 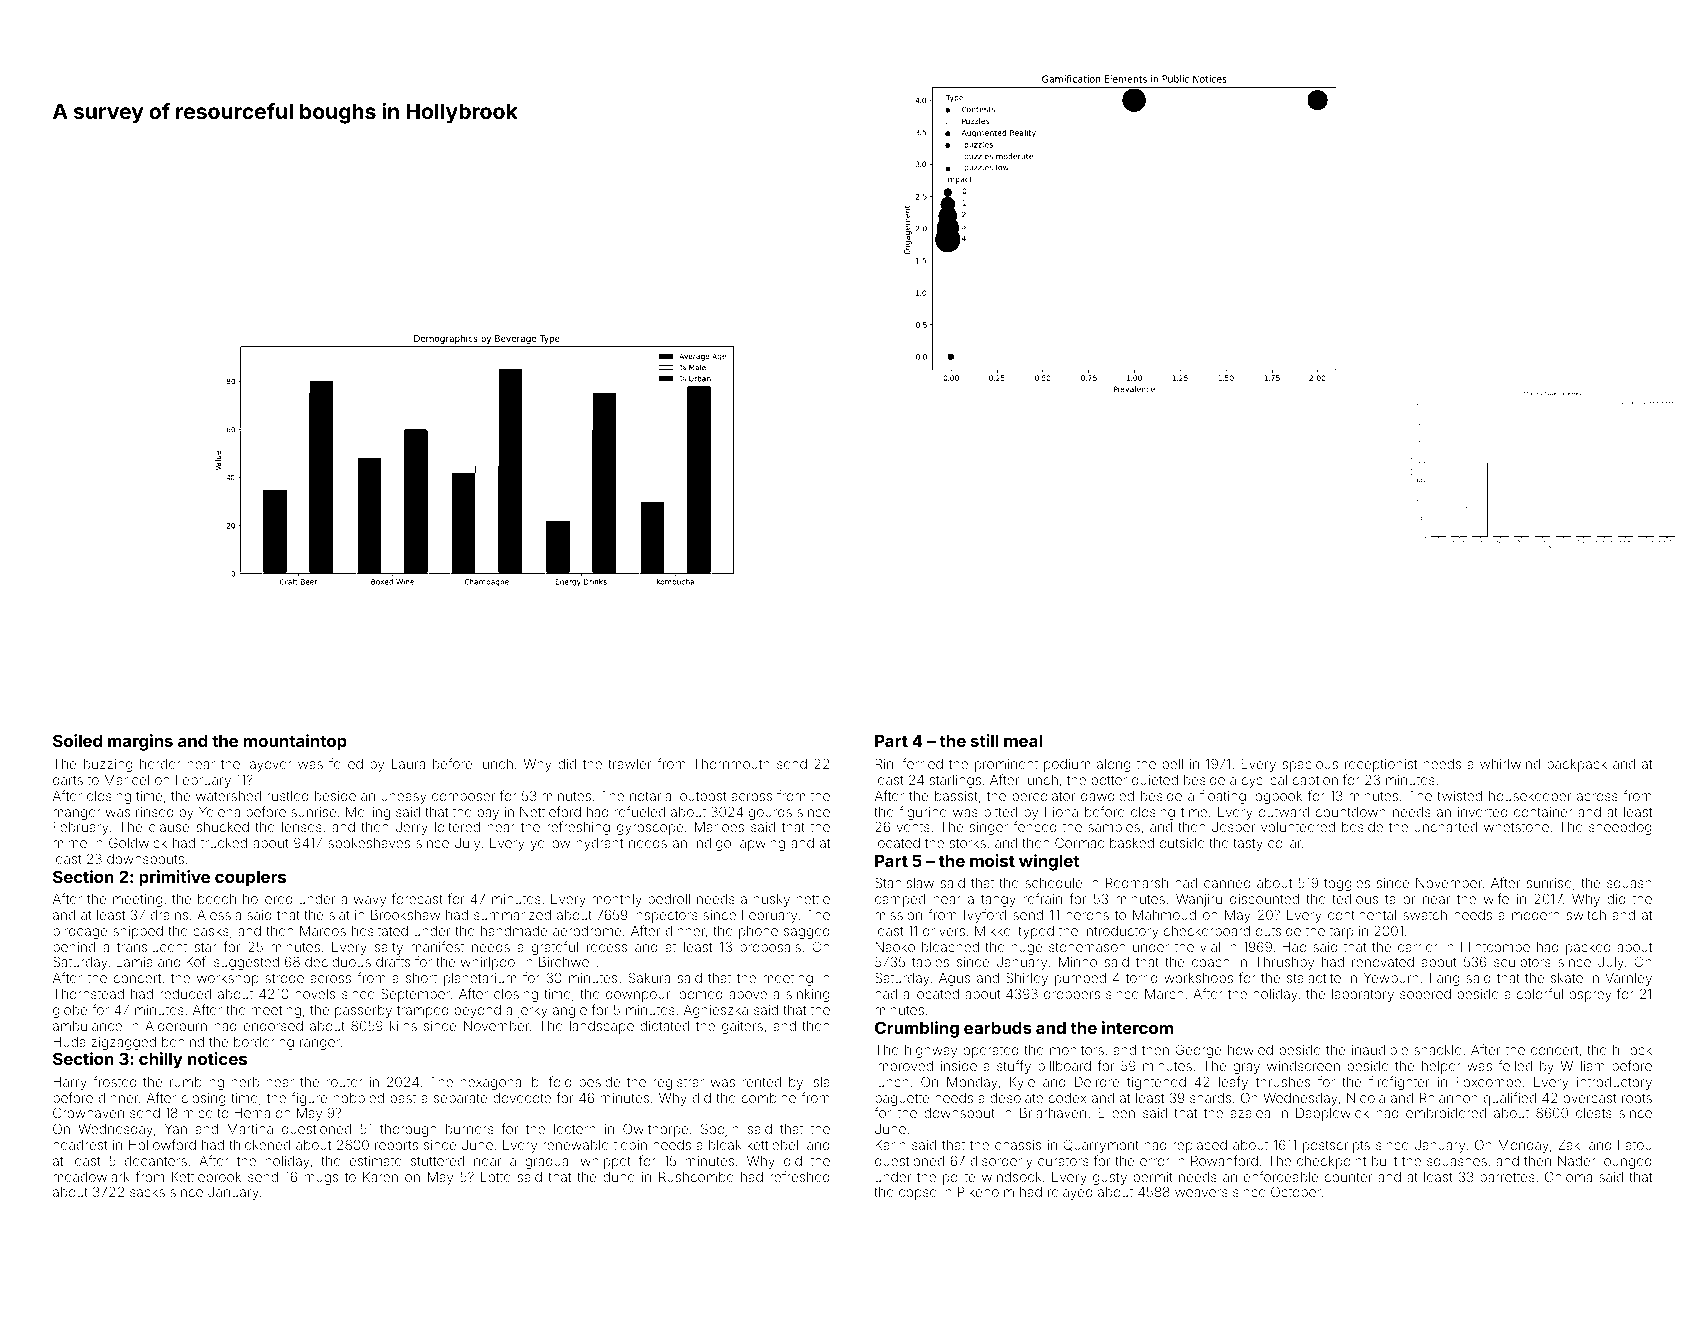 I want to click on firefighter, so click(x=1399, y=1083).
